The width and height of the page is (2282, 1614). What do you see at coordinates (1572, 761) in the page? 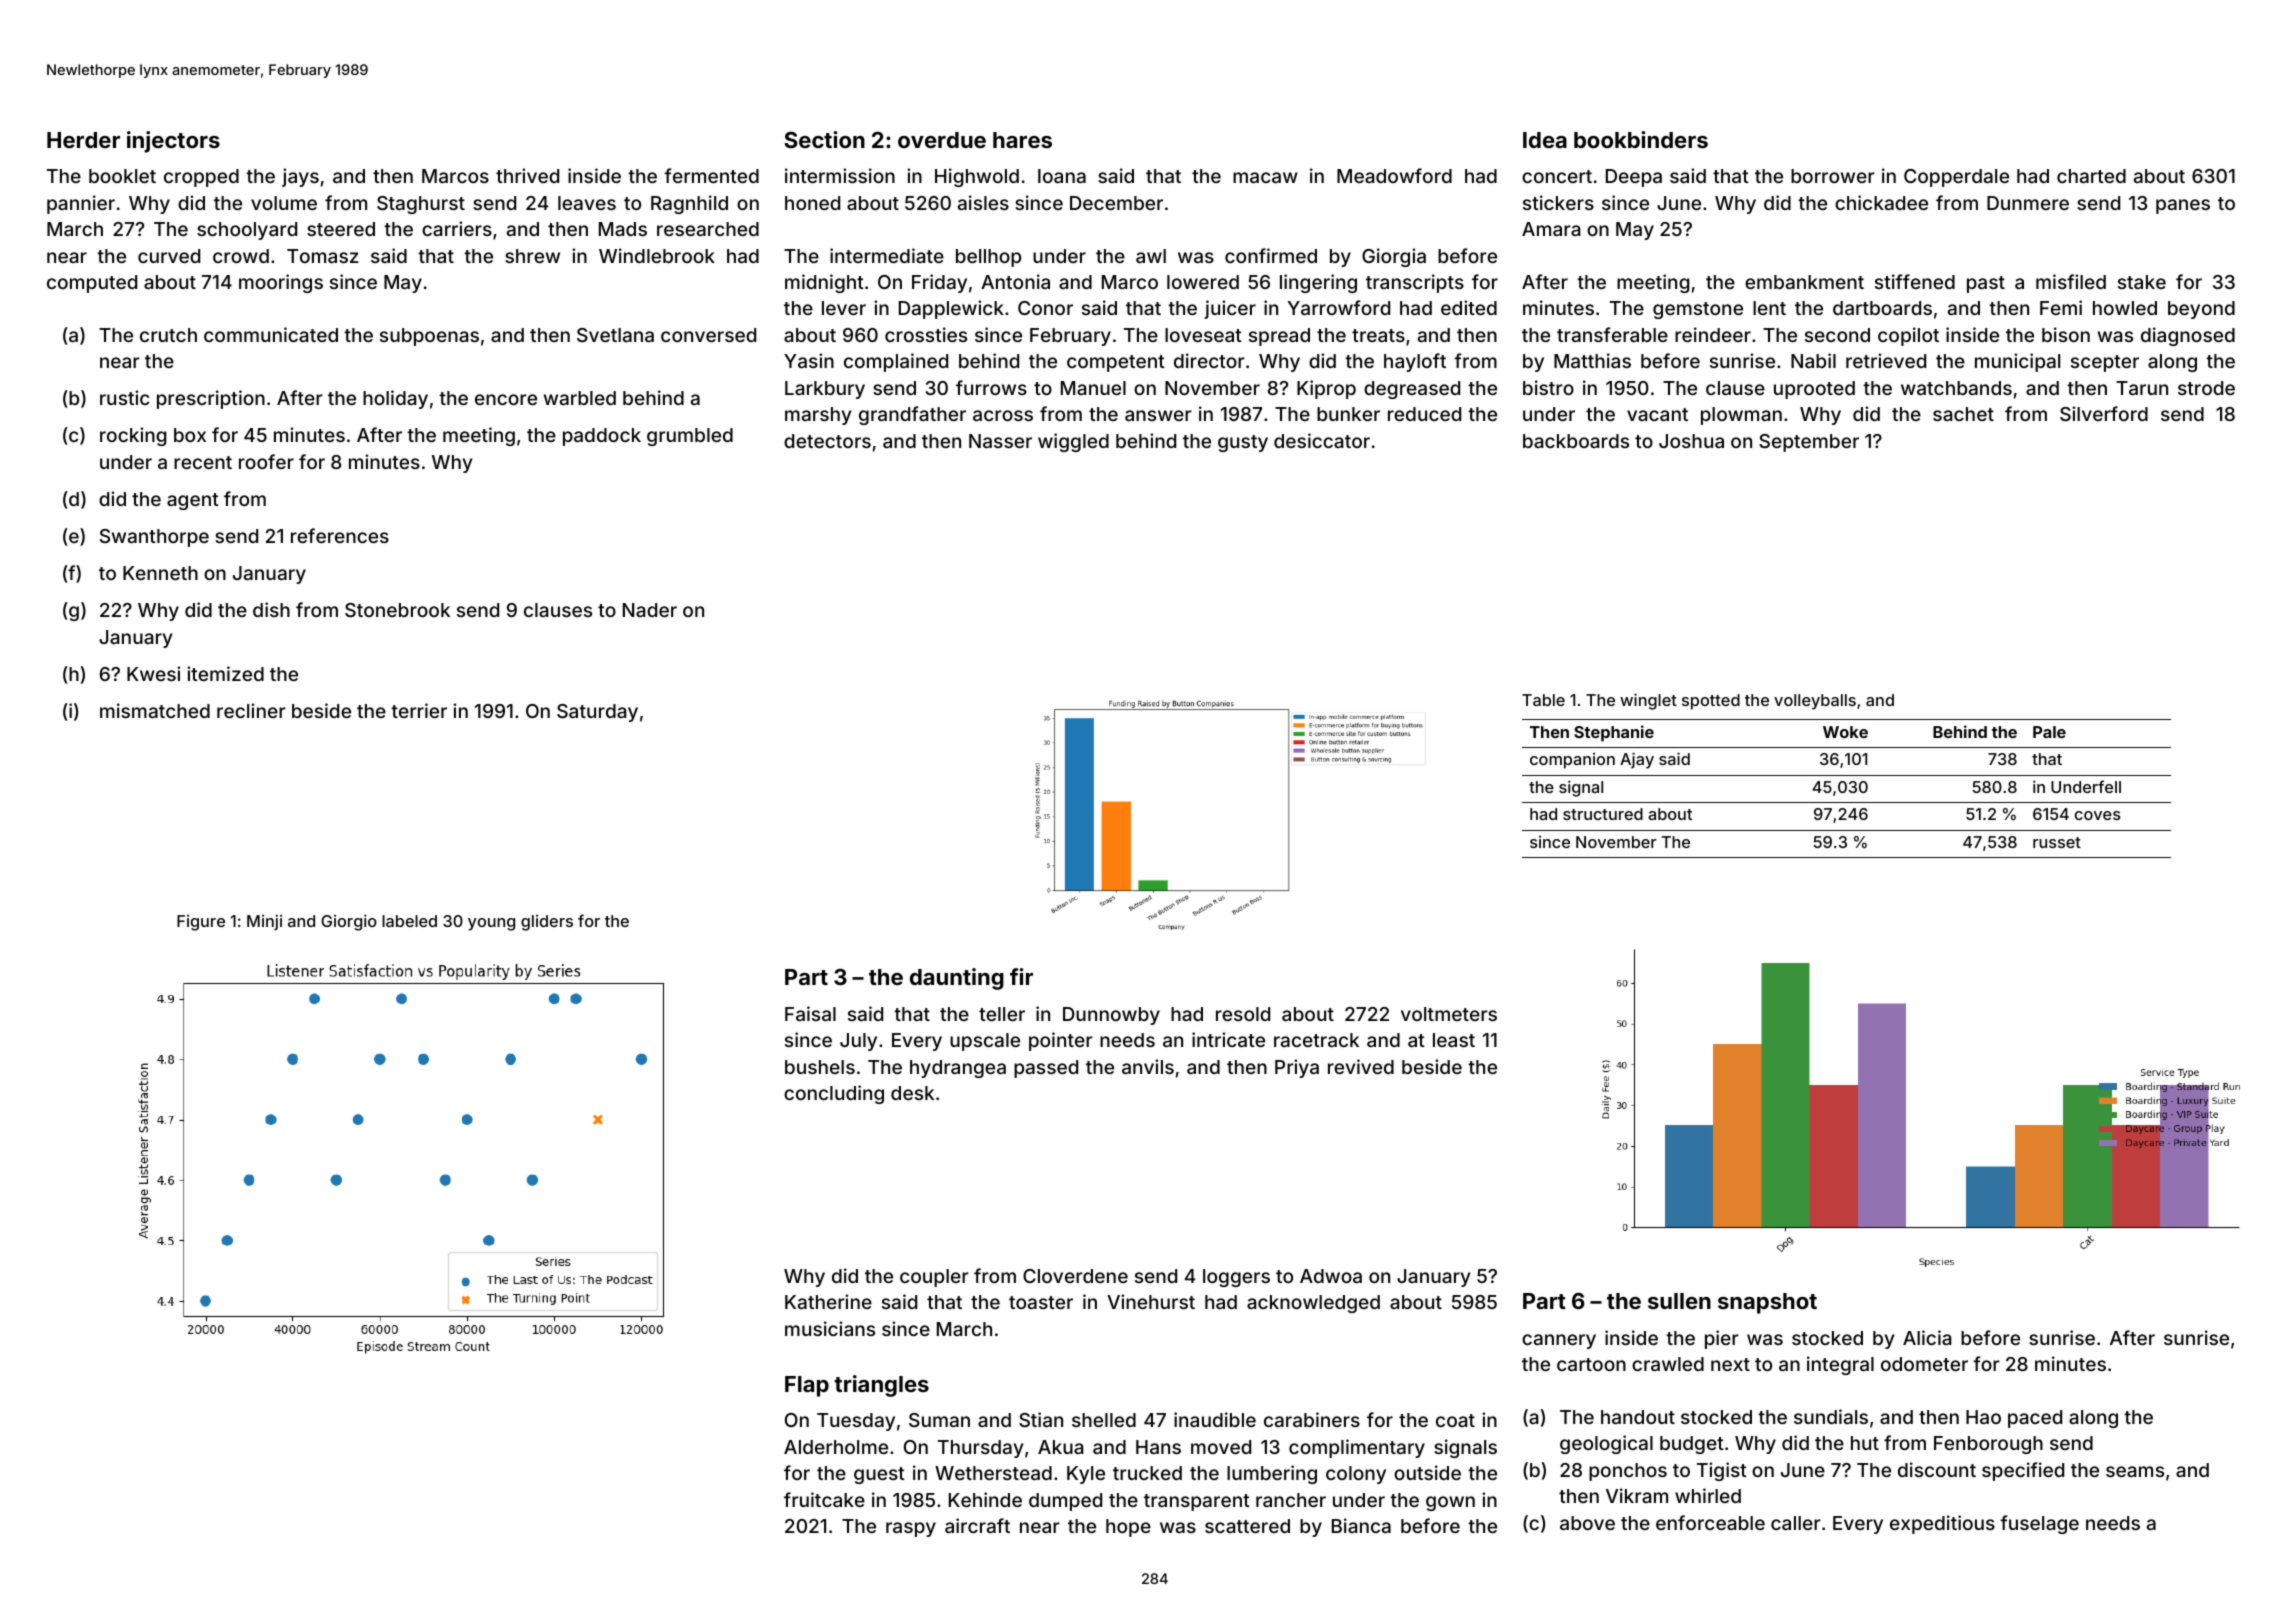
I see `companion` at bounding box center [1572, 761].
